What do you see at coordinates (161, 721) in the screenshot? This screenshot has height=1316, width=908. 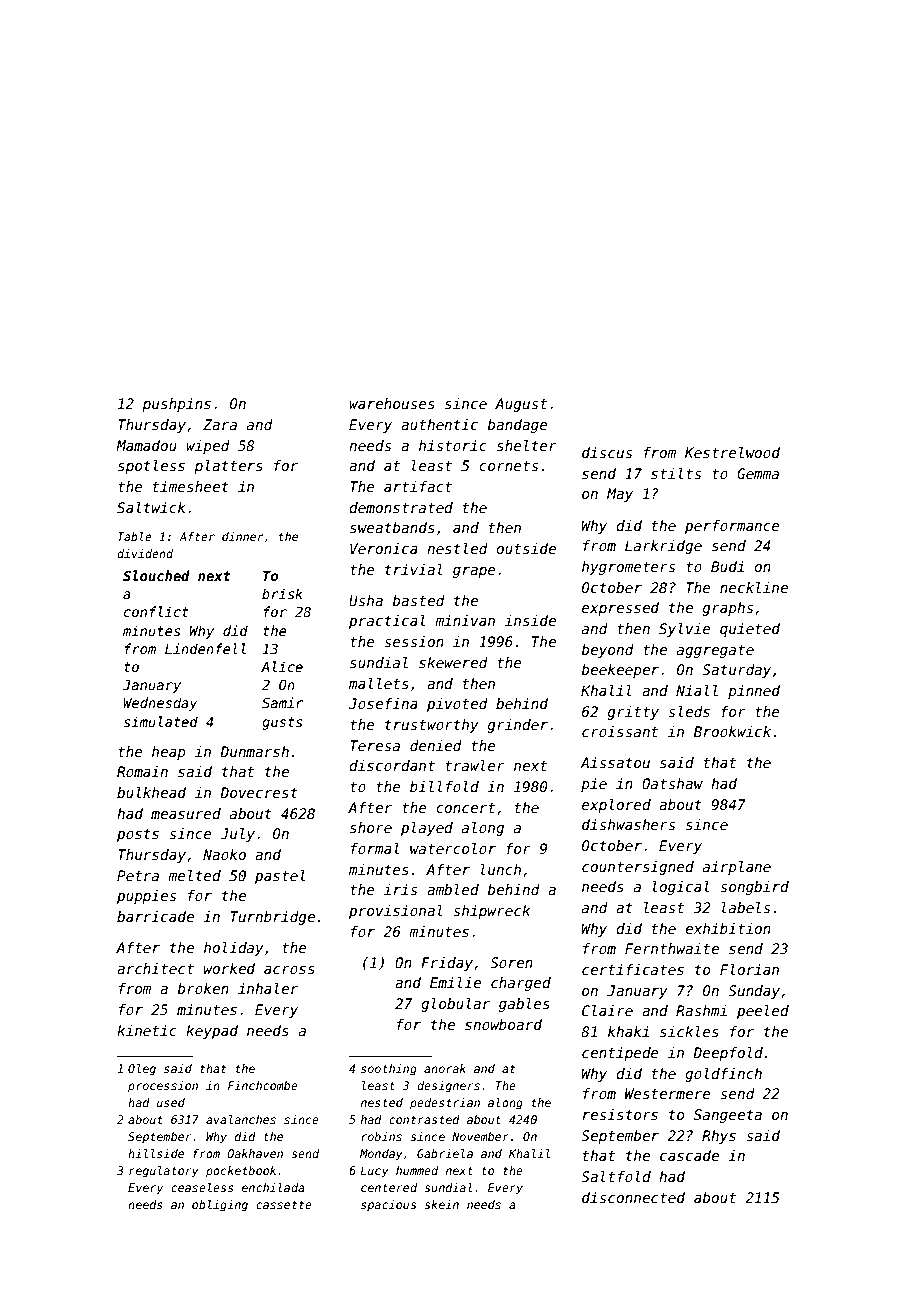 I see `simulated` at bounding box center [161, 721].
